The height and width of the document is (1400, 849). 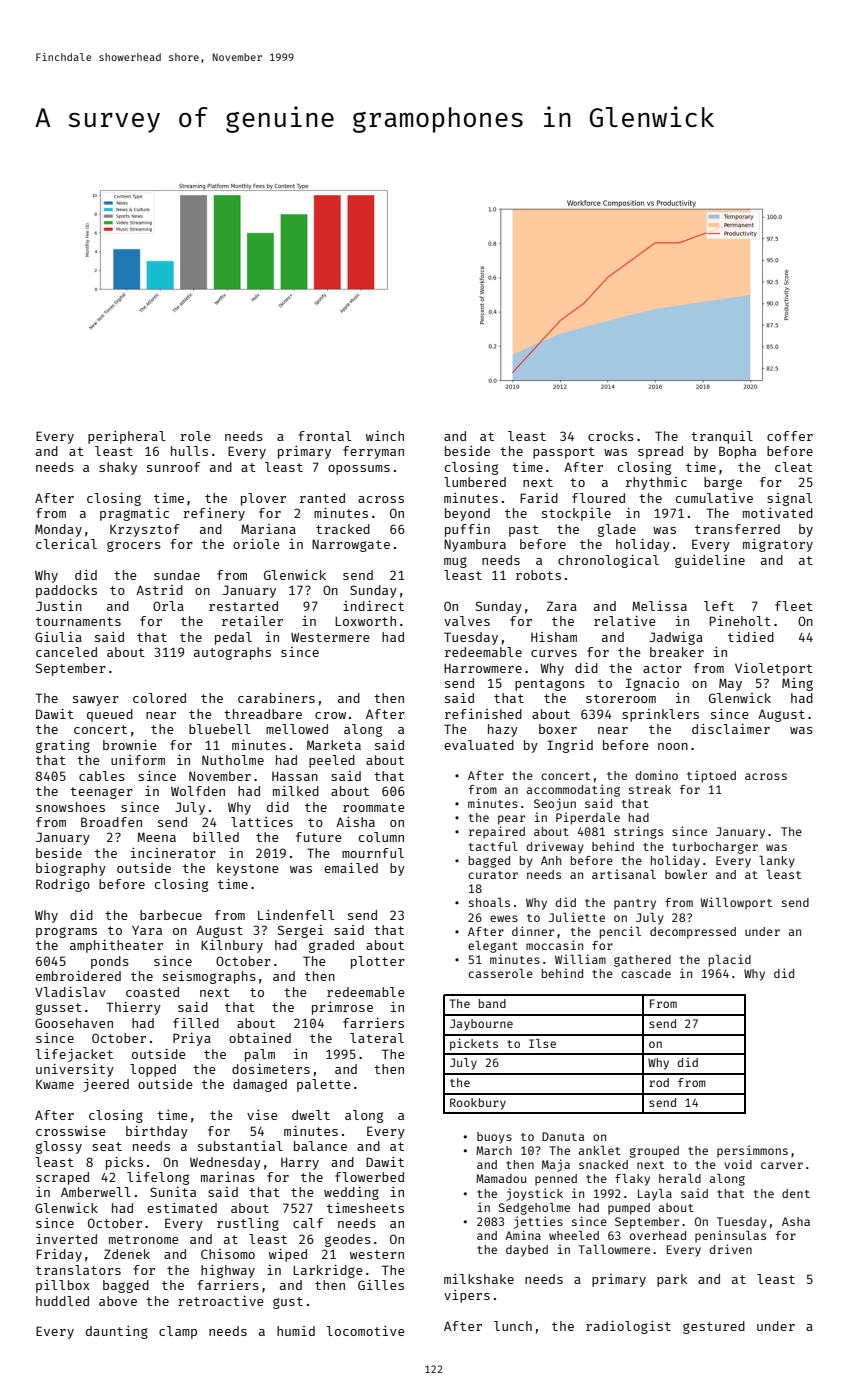 What do you see at coordinates (66, 544) in the document?
I see `clerical` at bounding box center [66, 544].
